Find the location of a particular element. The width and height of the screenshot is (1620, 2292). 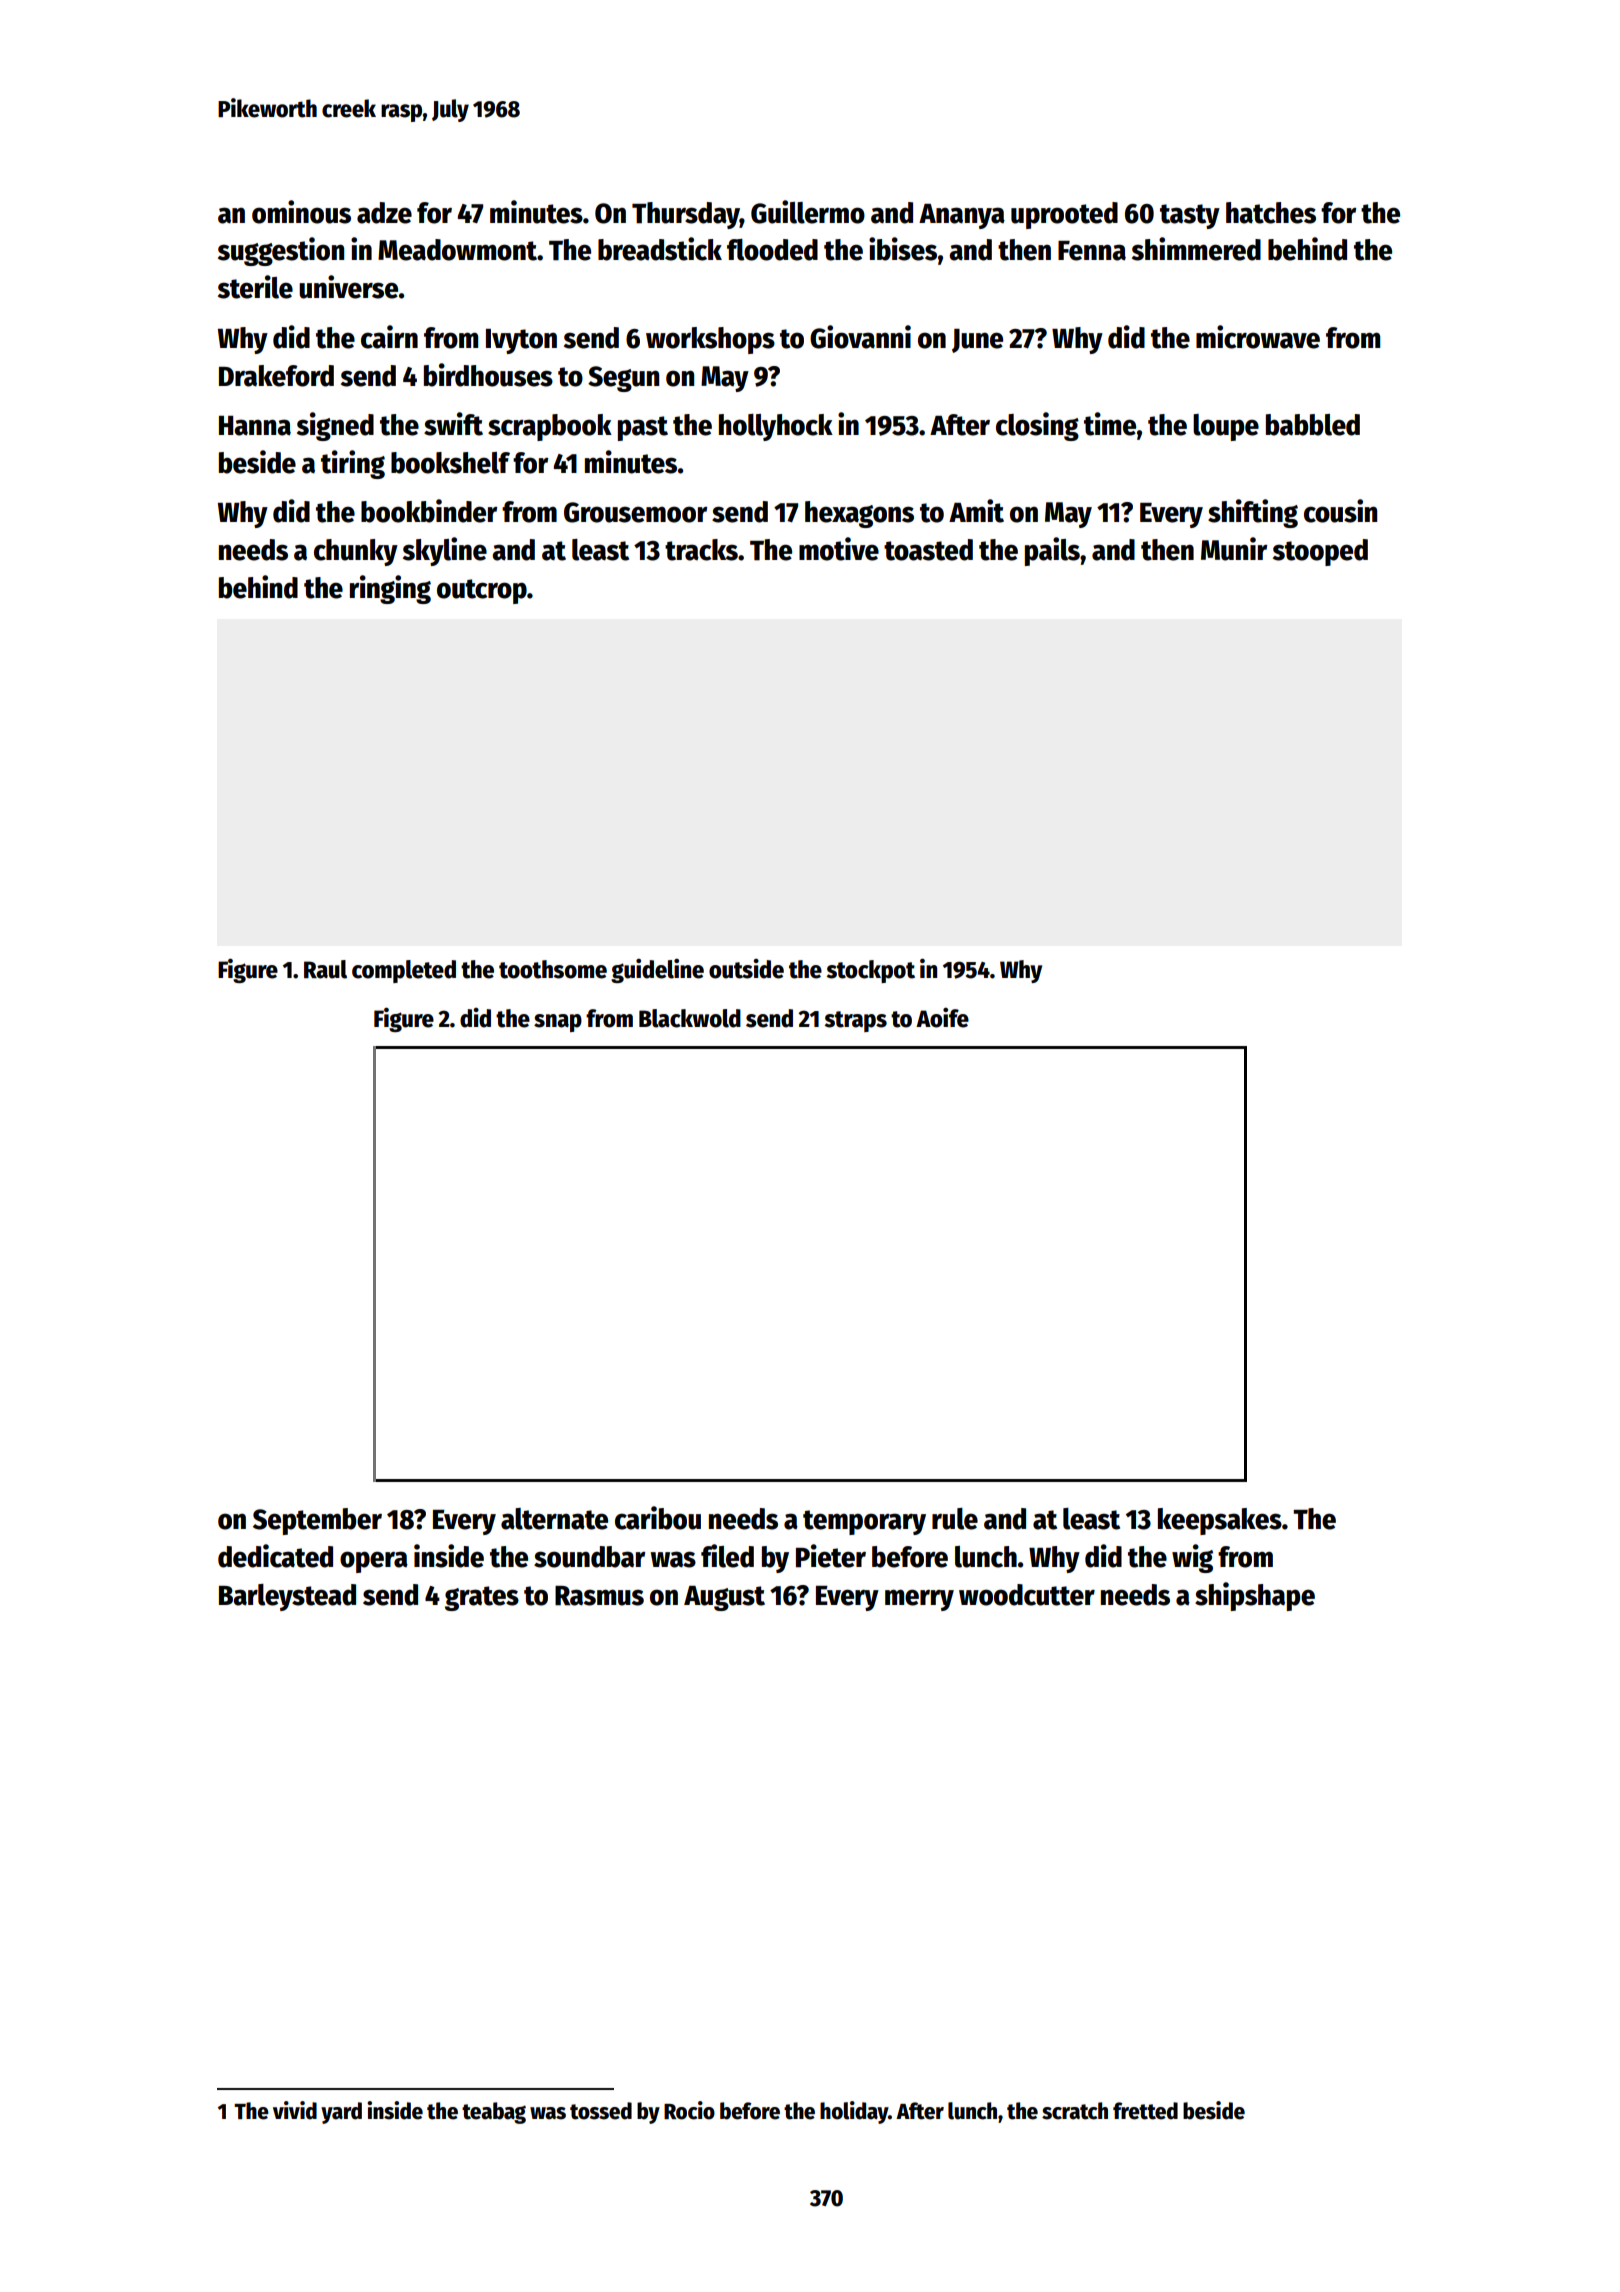

Raul is located at coordinates (325, 969).
